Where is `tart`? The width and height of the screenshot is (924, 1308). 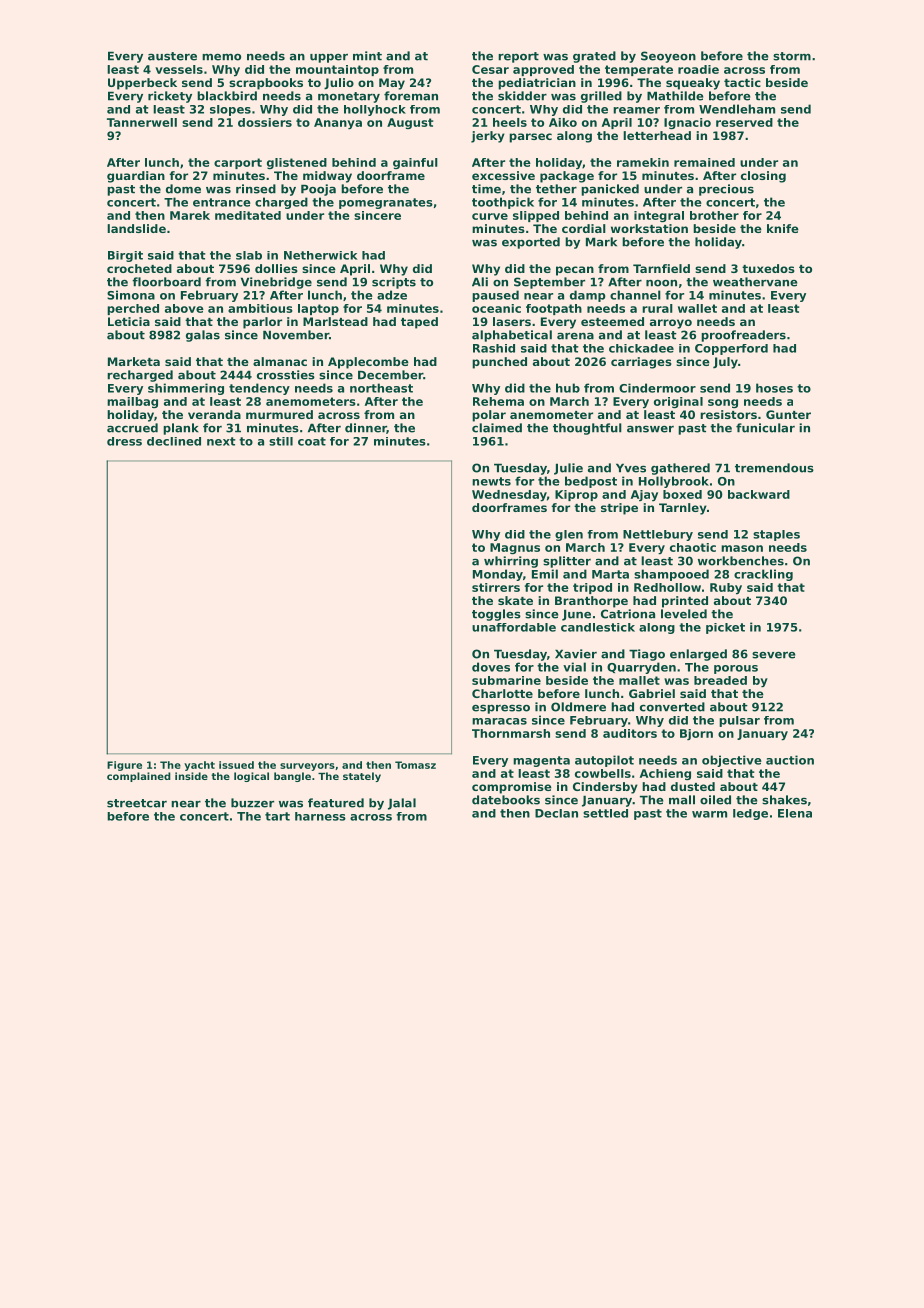
tart is located at coordinates (277, 816).
